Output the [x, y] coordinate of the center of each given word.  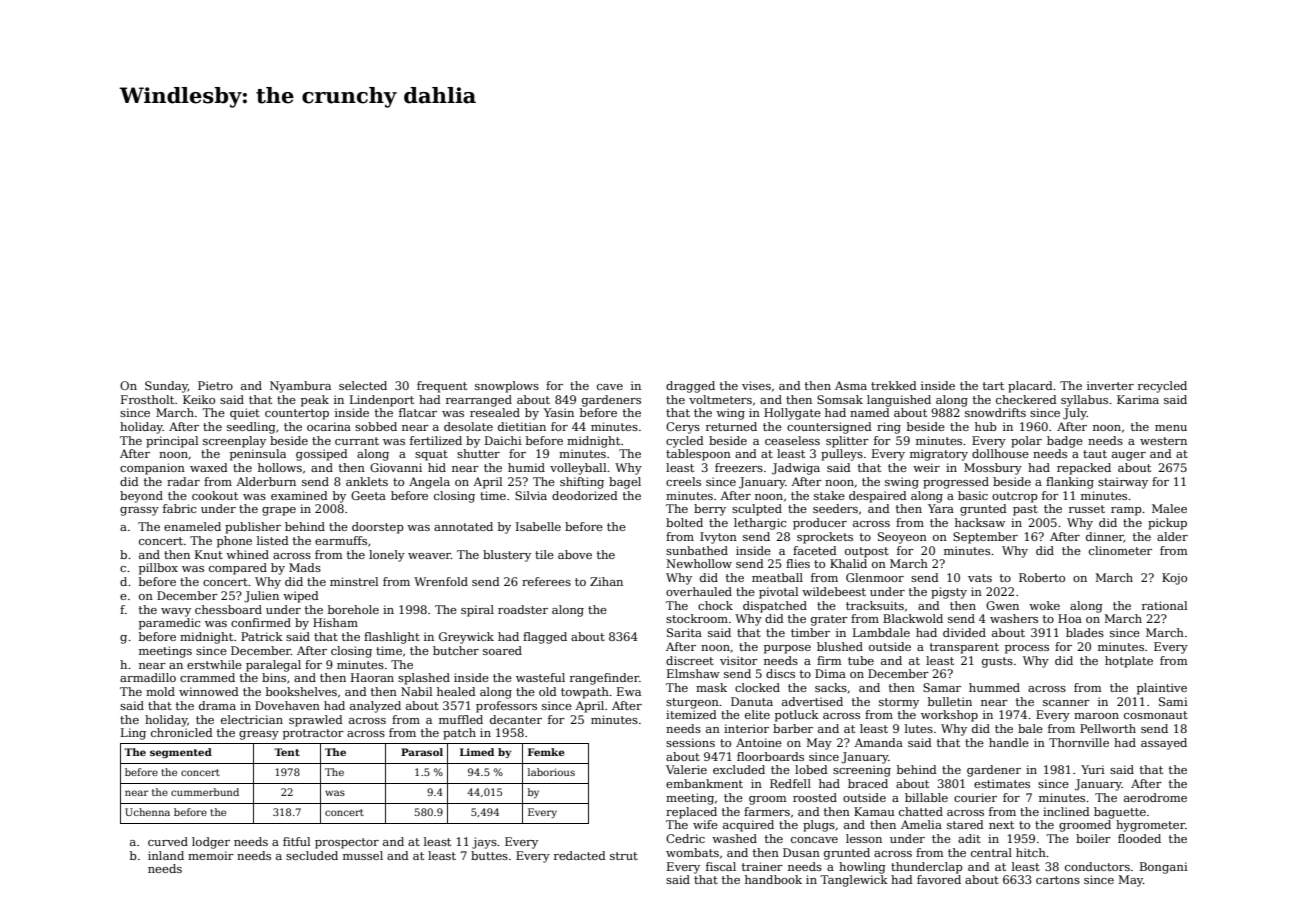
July [1075, 414]
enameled [192, 526]
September [985, 538]
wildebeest [834, 591]
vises [756, 385]
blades [1085, 632]
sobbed [376, 426]
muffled [461, 719]
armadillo [148, 677]
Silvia [531, 495]
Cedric [685, 838]
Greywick [466, 638]
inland [166, 855]
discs [780, 673]
